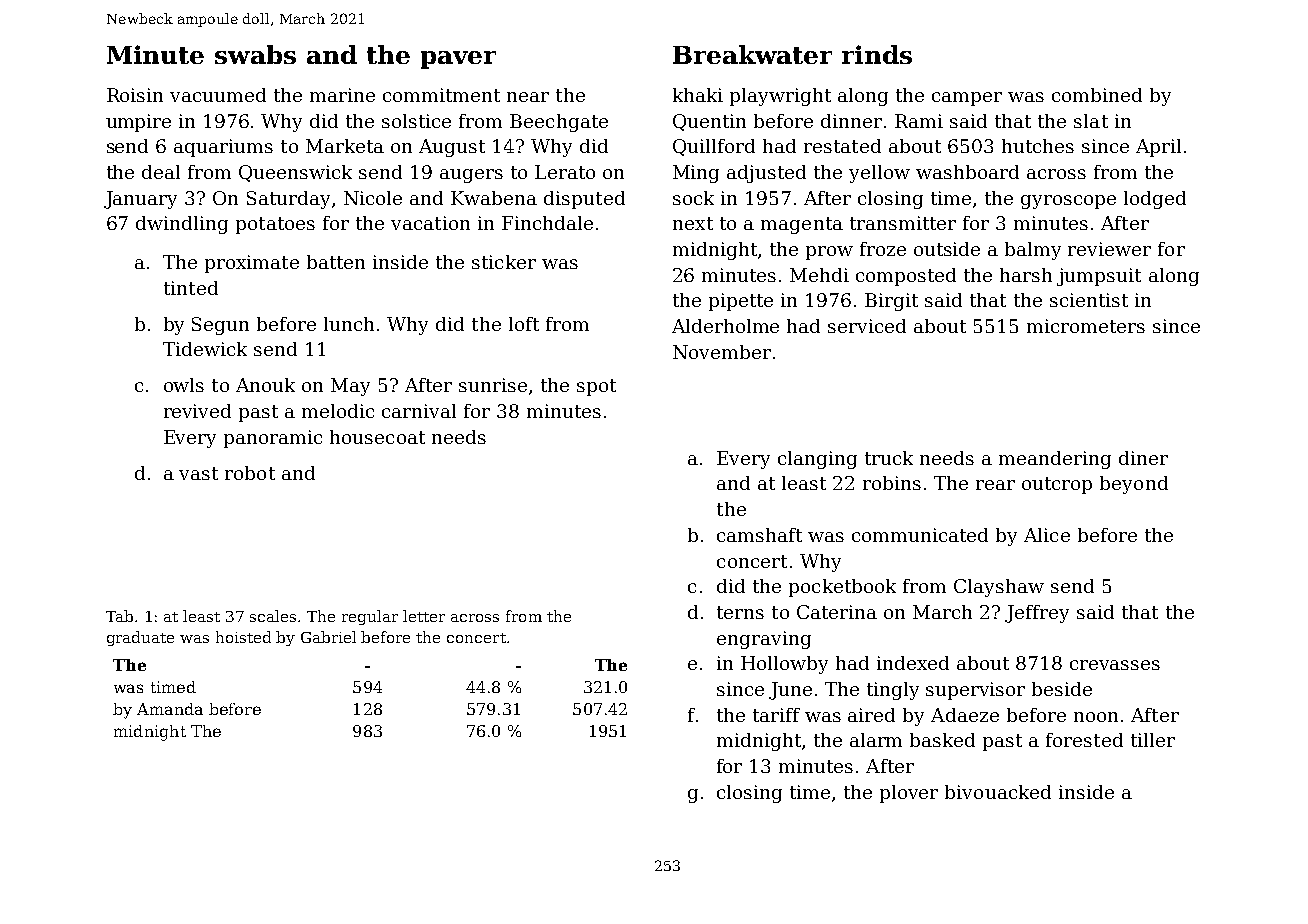 The height and width of the image is (924, 1308). I want to click on bivouacked, so click(998, 792).
